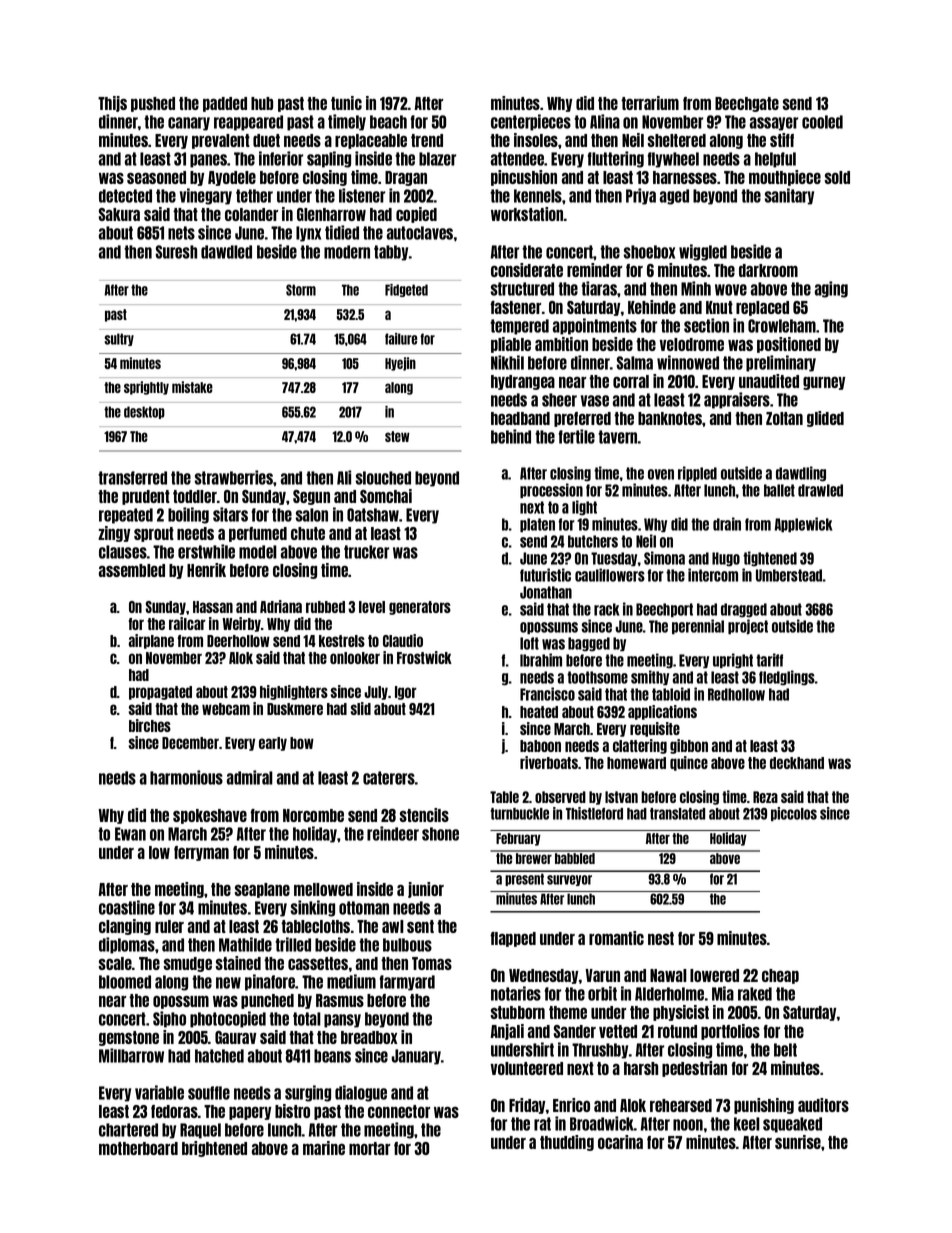 Image resolution: width=952 pixels, height=1233 pixels. I want to click on drain, so click(727, 524).
